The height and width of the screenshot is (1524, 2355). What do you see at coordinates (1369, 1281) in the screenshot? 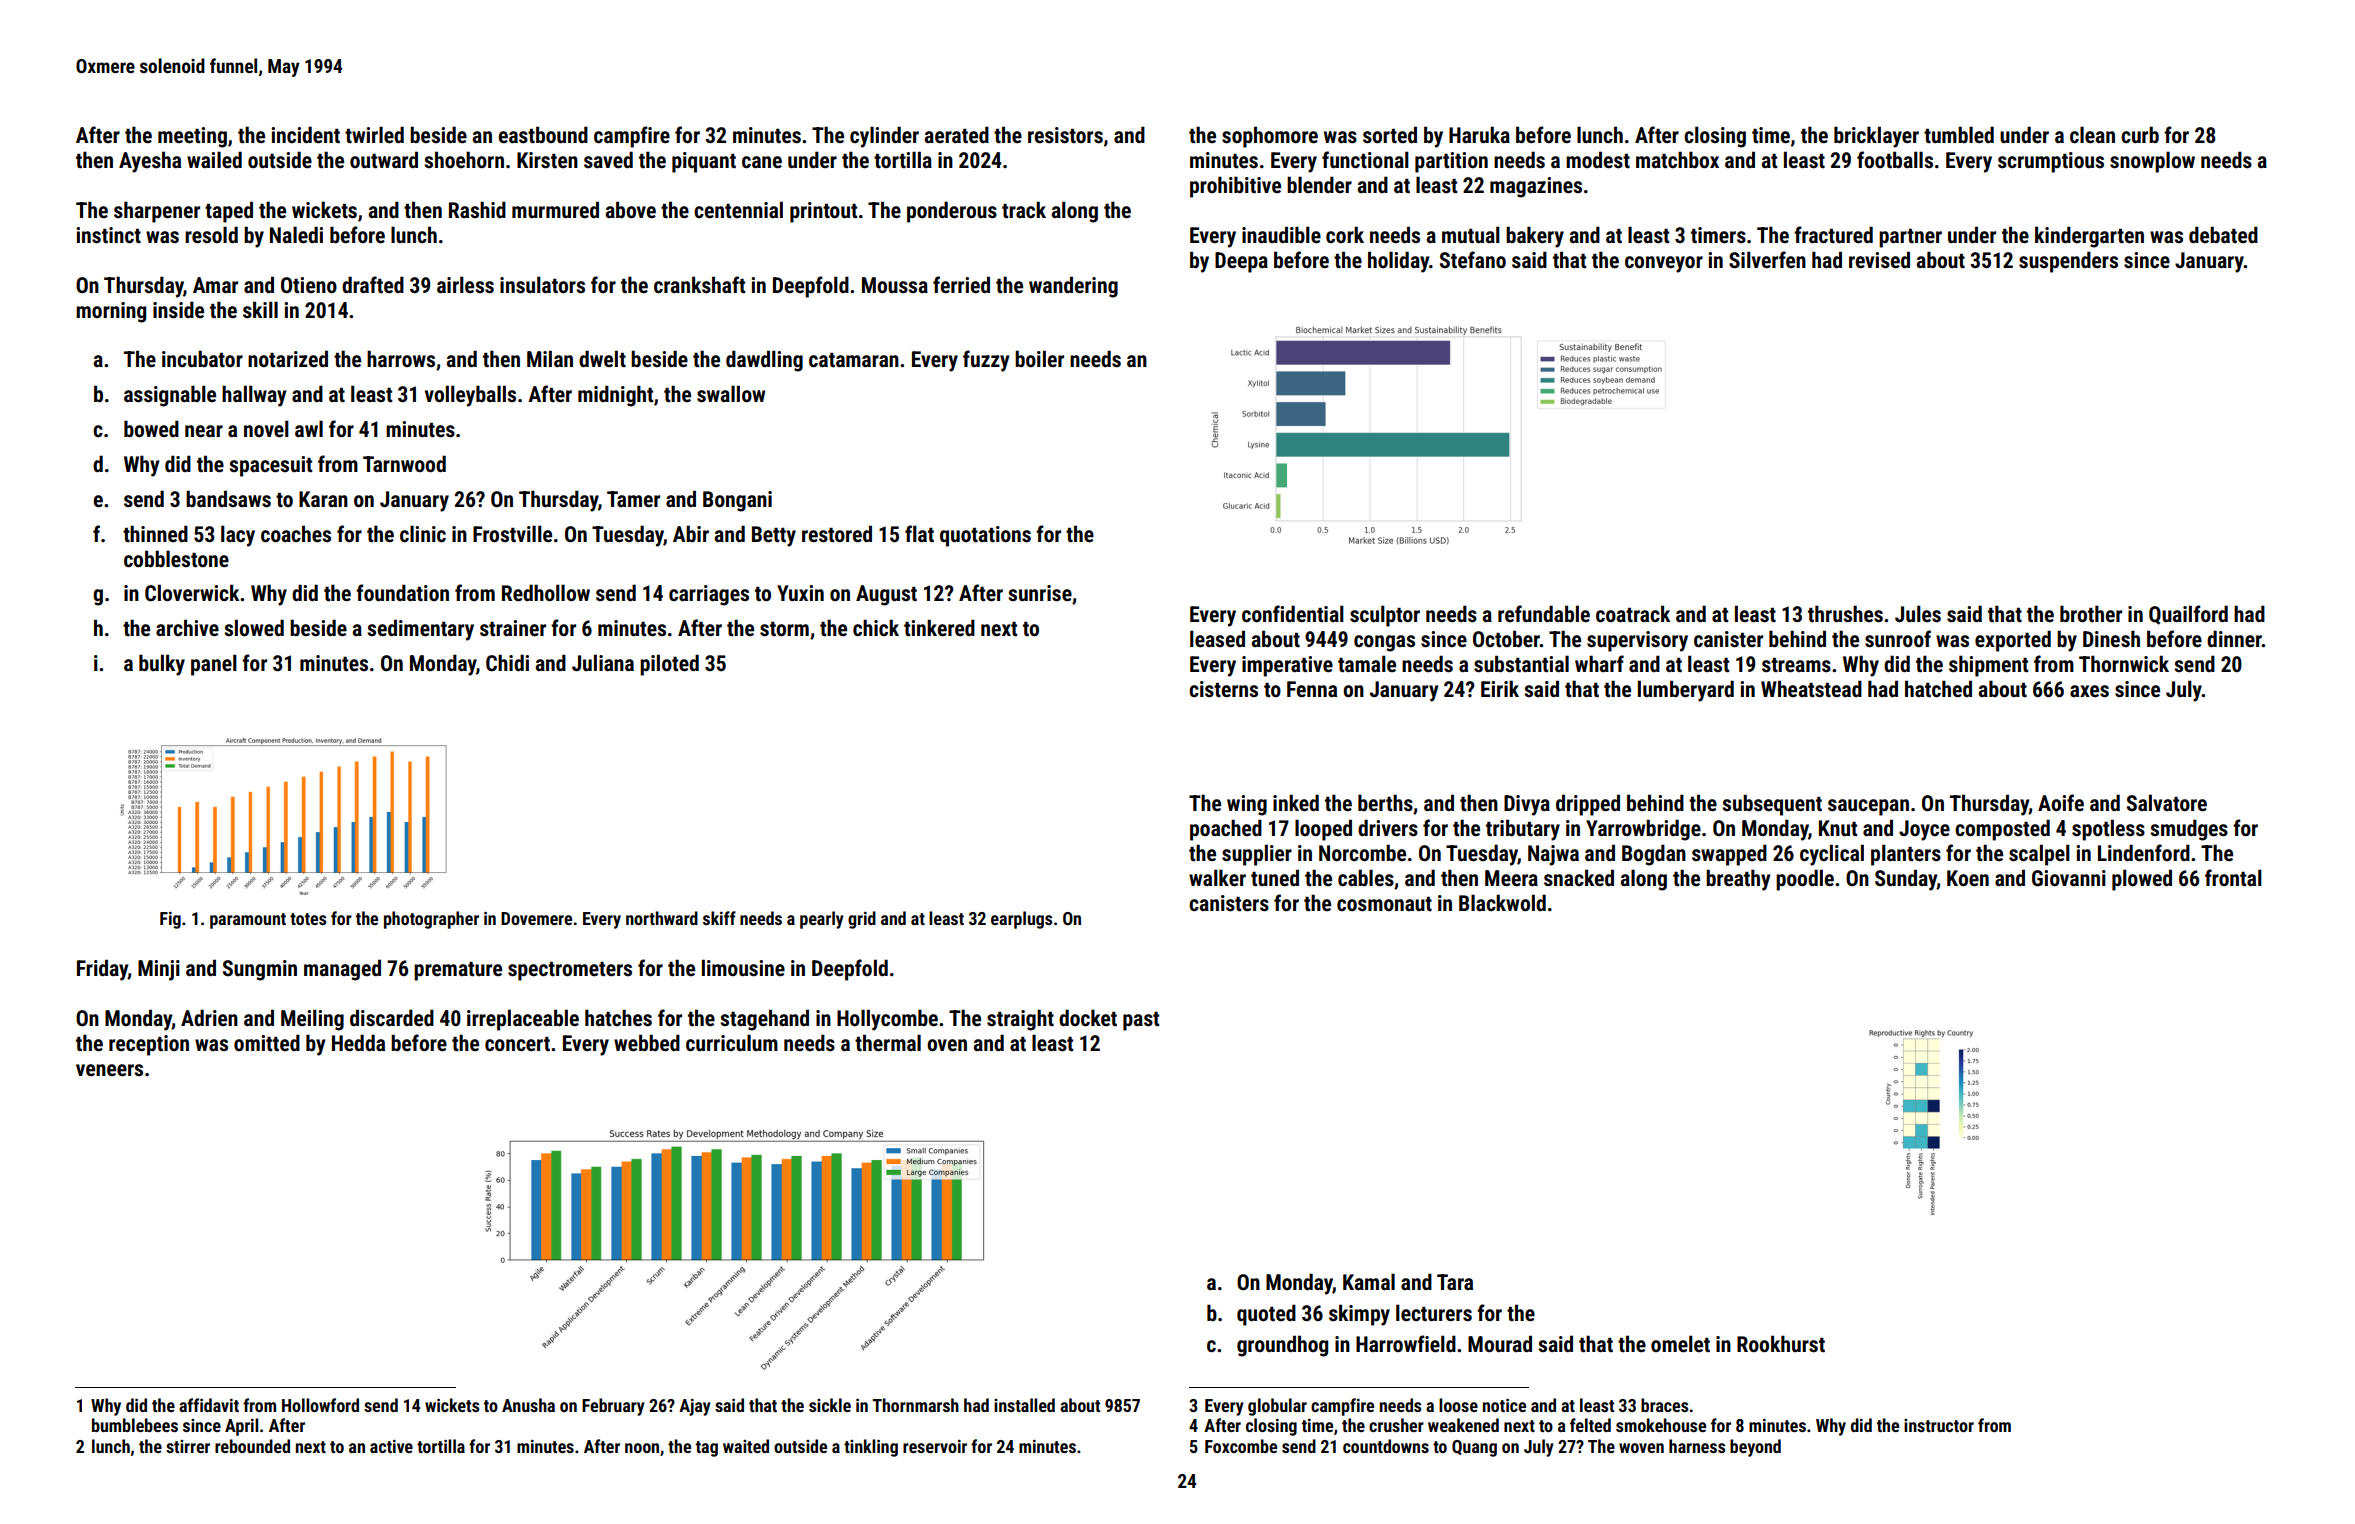
I see `Kamal` at bounding box center [1369, 1281].
